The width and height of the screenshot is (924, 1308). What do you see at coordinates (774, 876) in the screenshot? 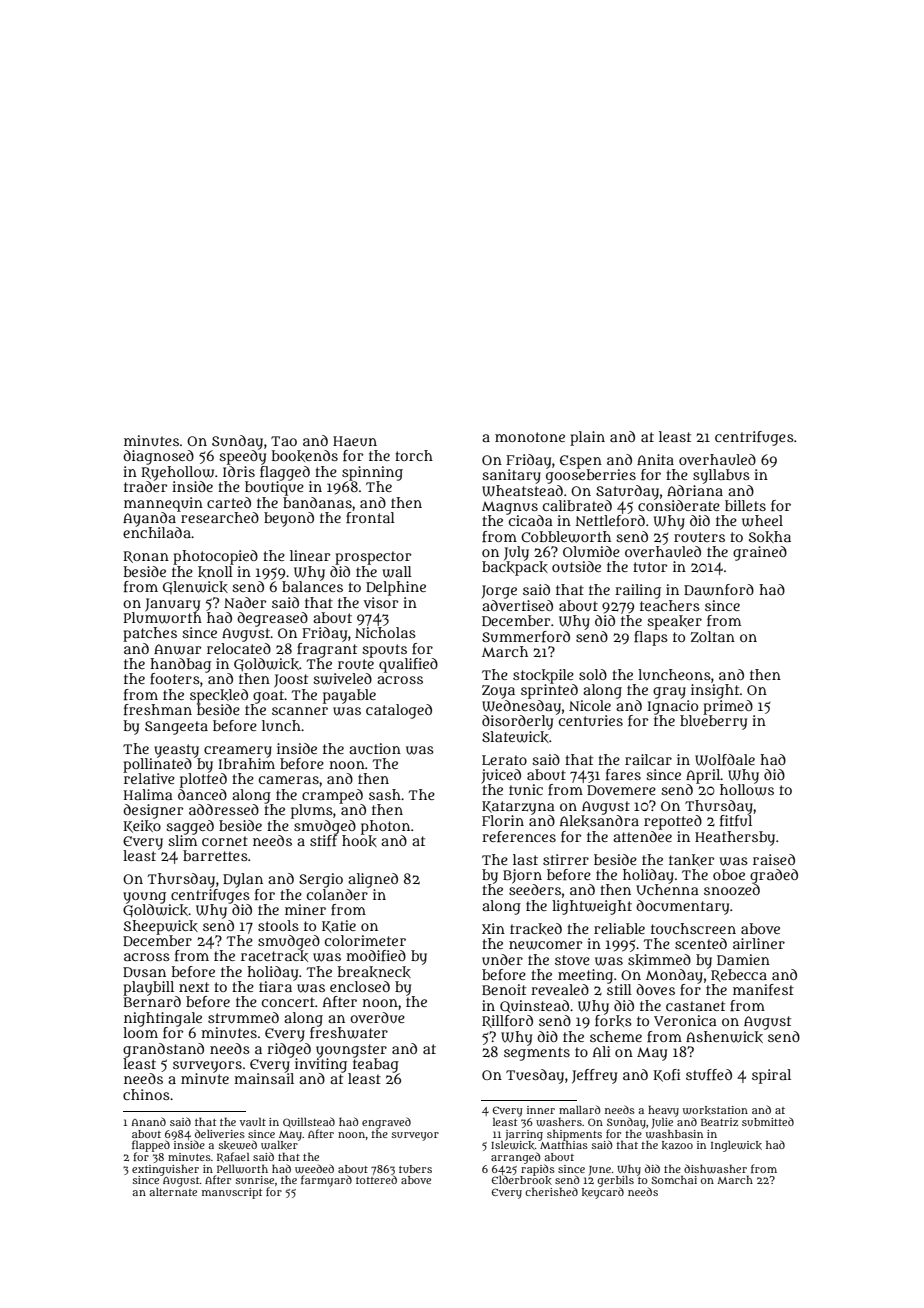
I see `graded` at bounding box center [774, 876].
